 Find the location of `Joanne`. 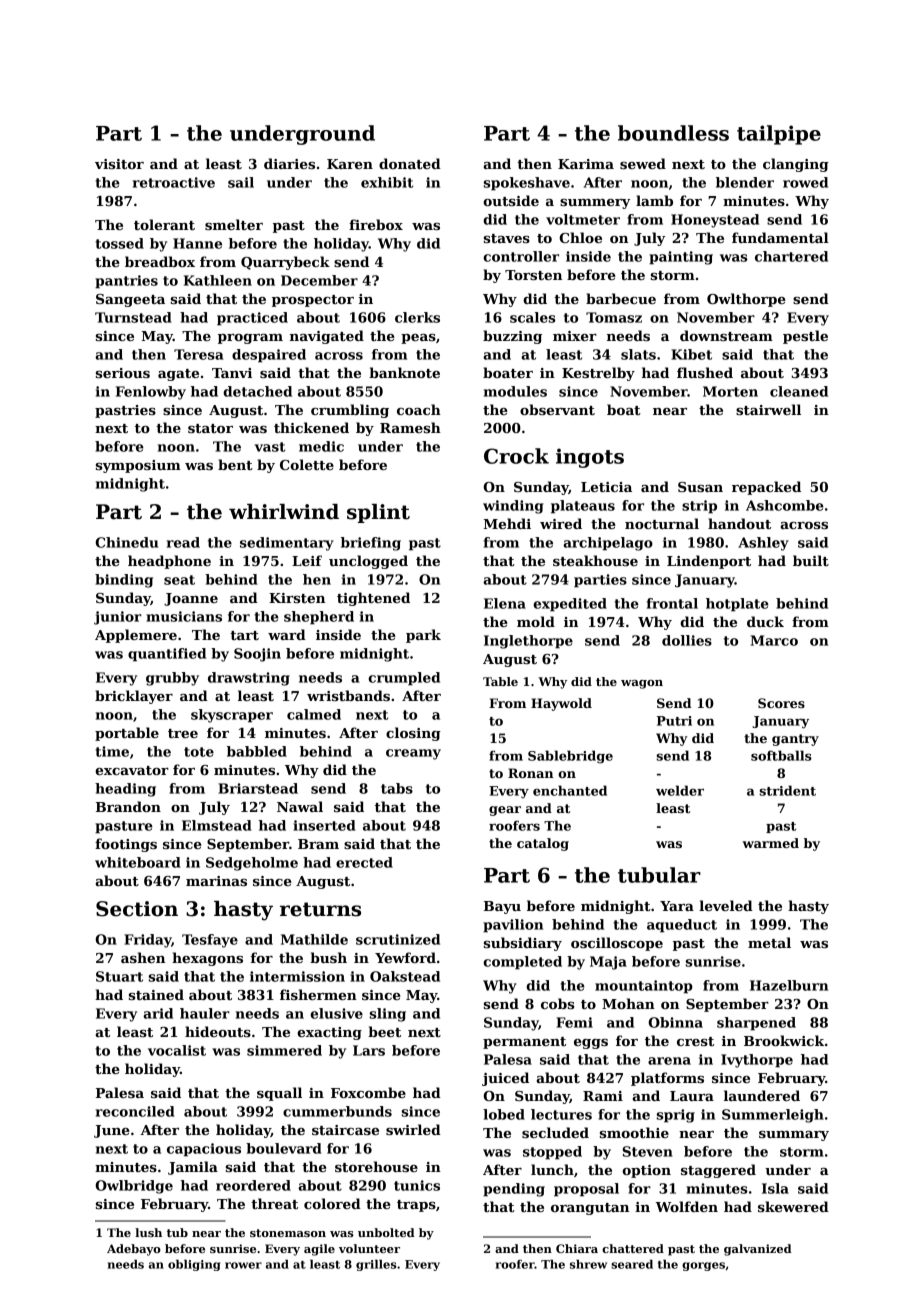

Joanne is located at coordinates (191, 599).
